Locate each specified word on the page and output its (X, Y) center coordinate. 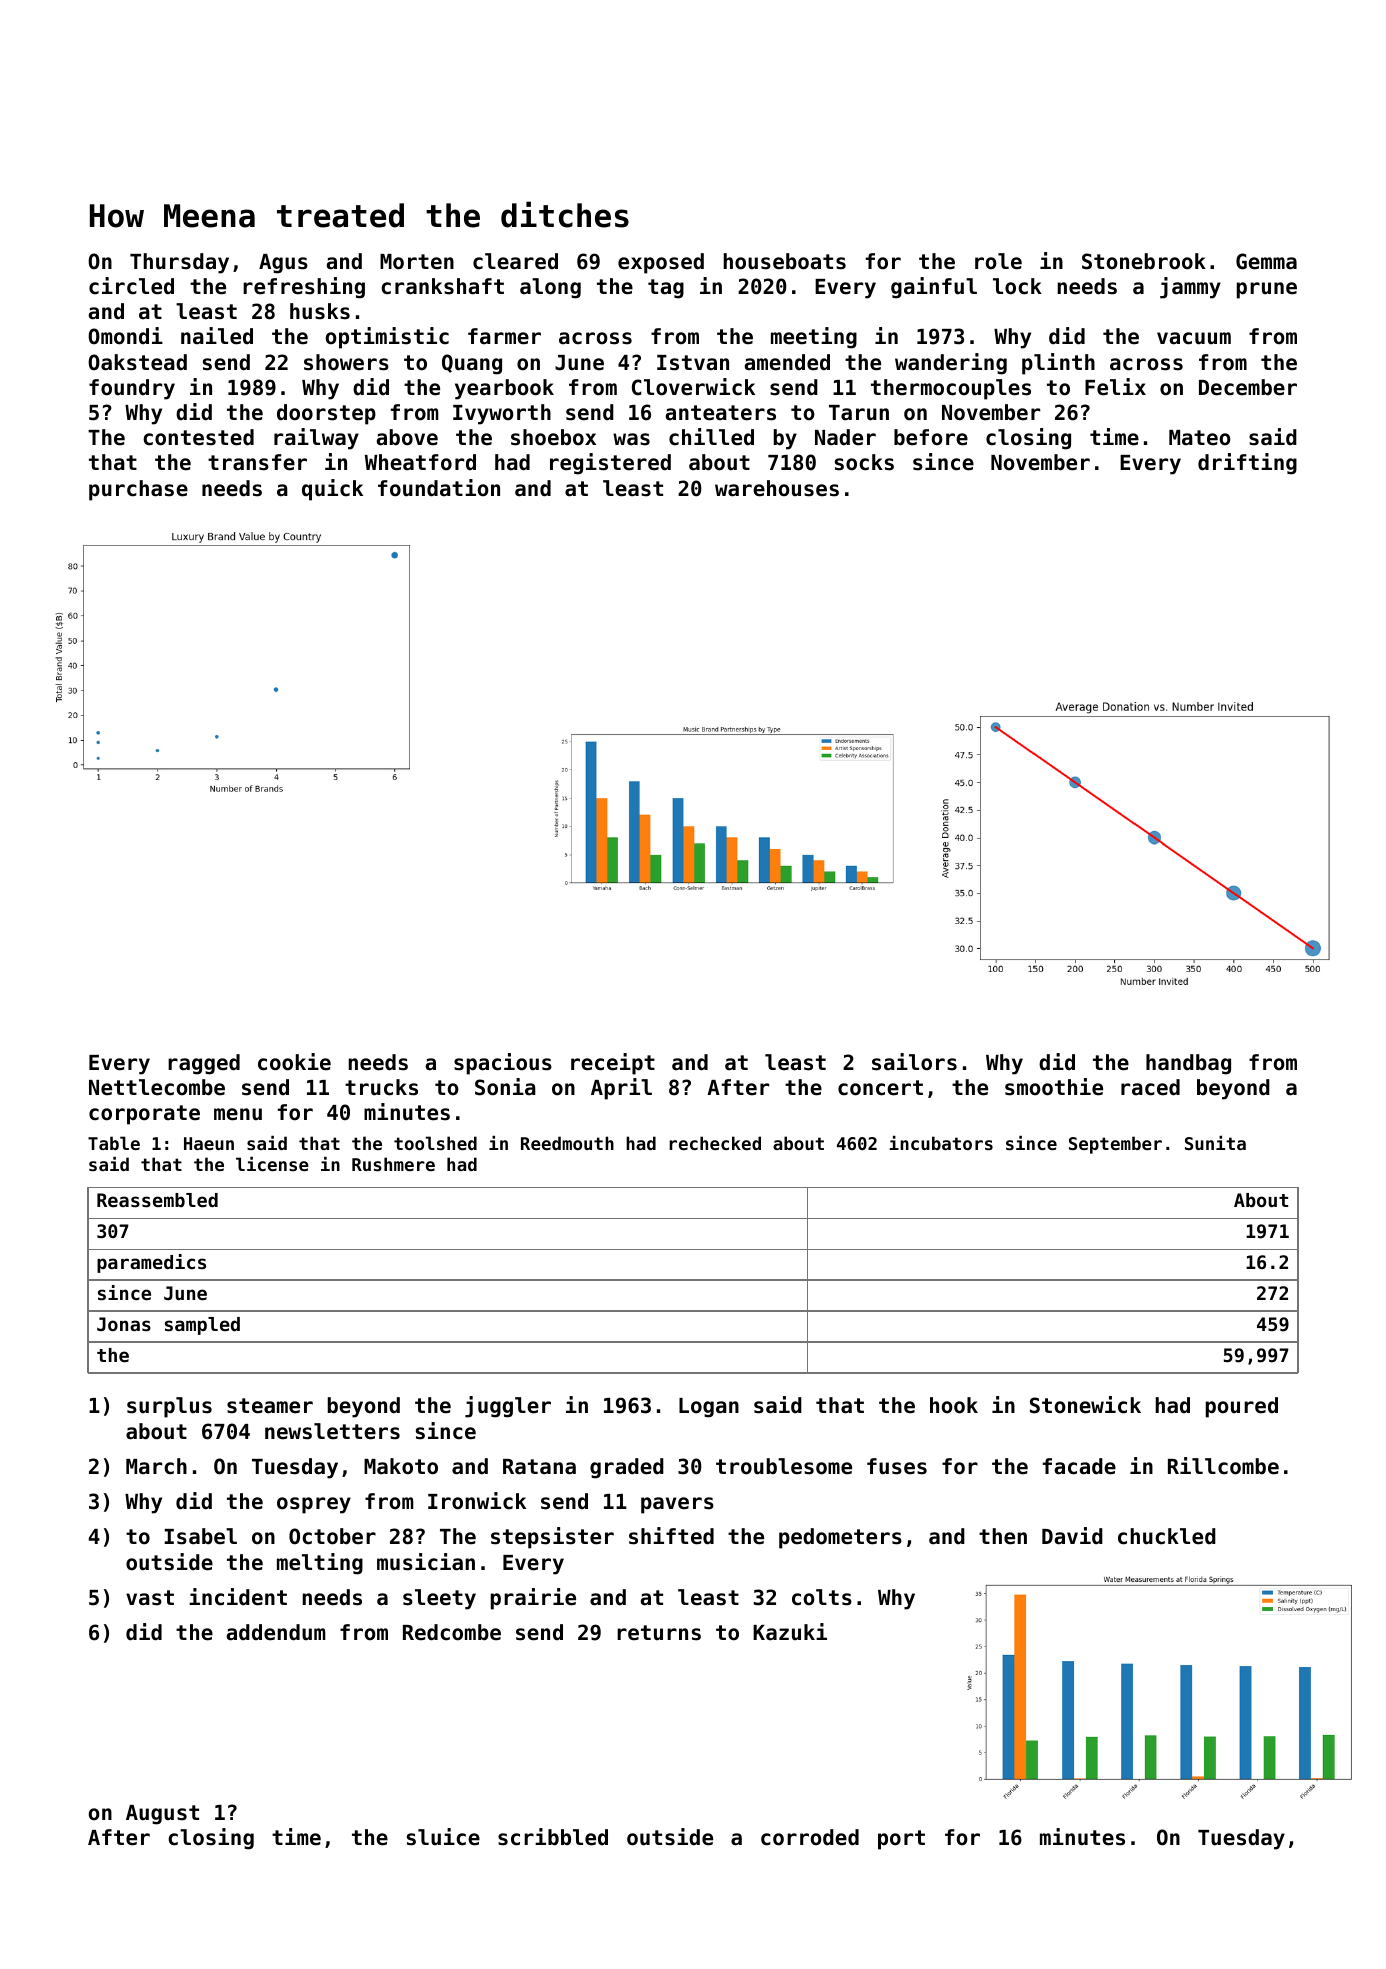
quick (332, 490)
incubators (941, 1143)
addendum (276, 1632)
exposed (661, 263)
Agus (283, 264)
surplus (169, 1407)
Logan (709, 1408)
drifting (1247, 464)
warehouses (777, 488)
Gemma (1266, 261)
